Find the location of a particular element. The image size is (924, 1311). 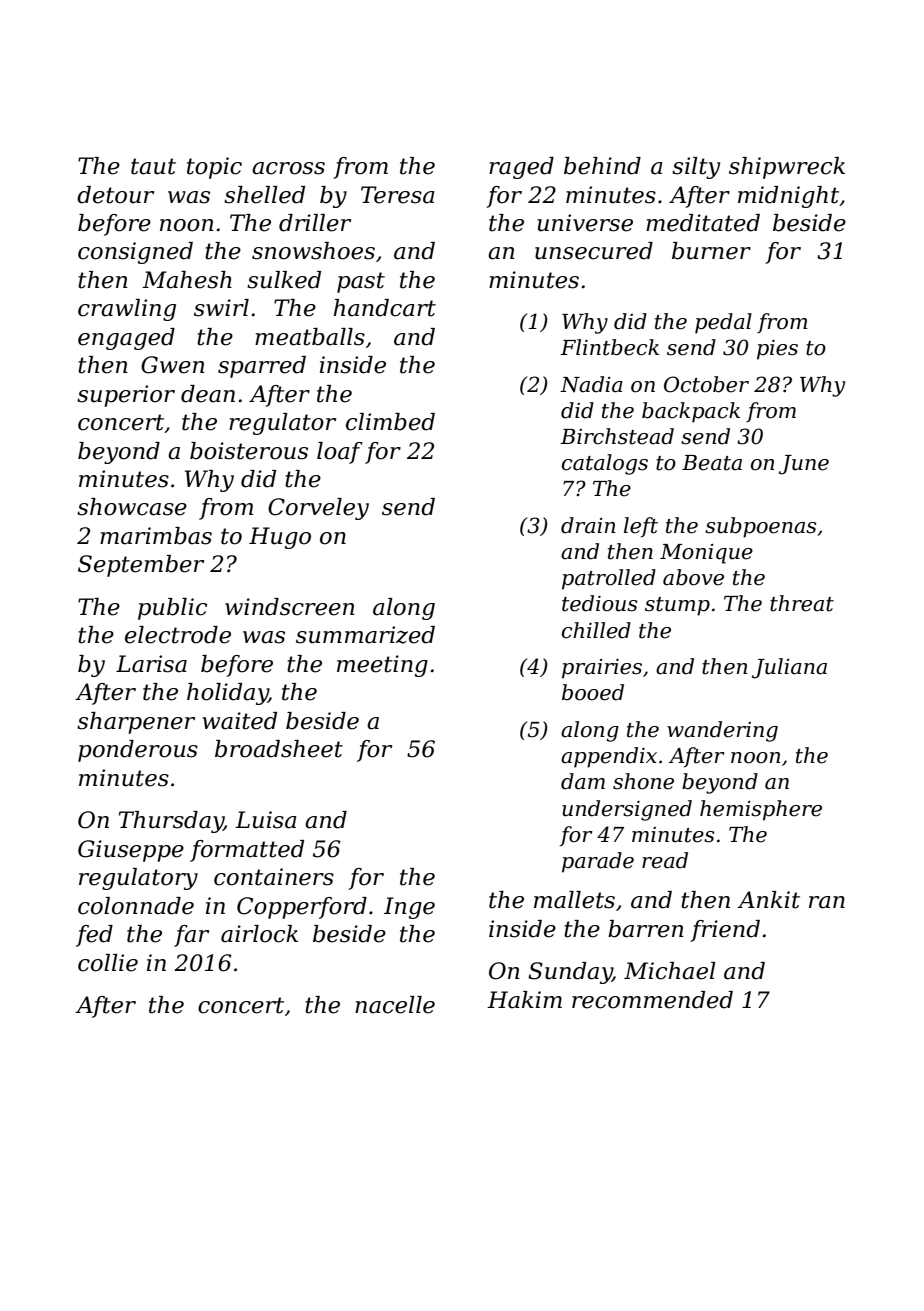

boisterous is located at coordinates (249, 451).
